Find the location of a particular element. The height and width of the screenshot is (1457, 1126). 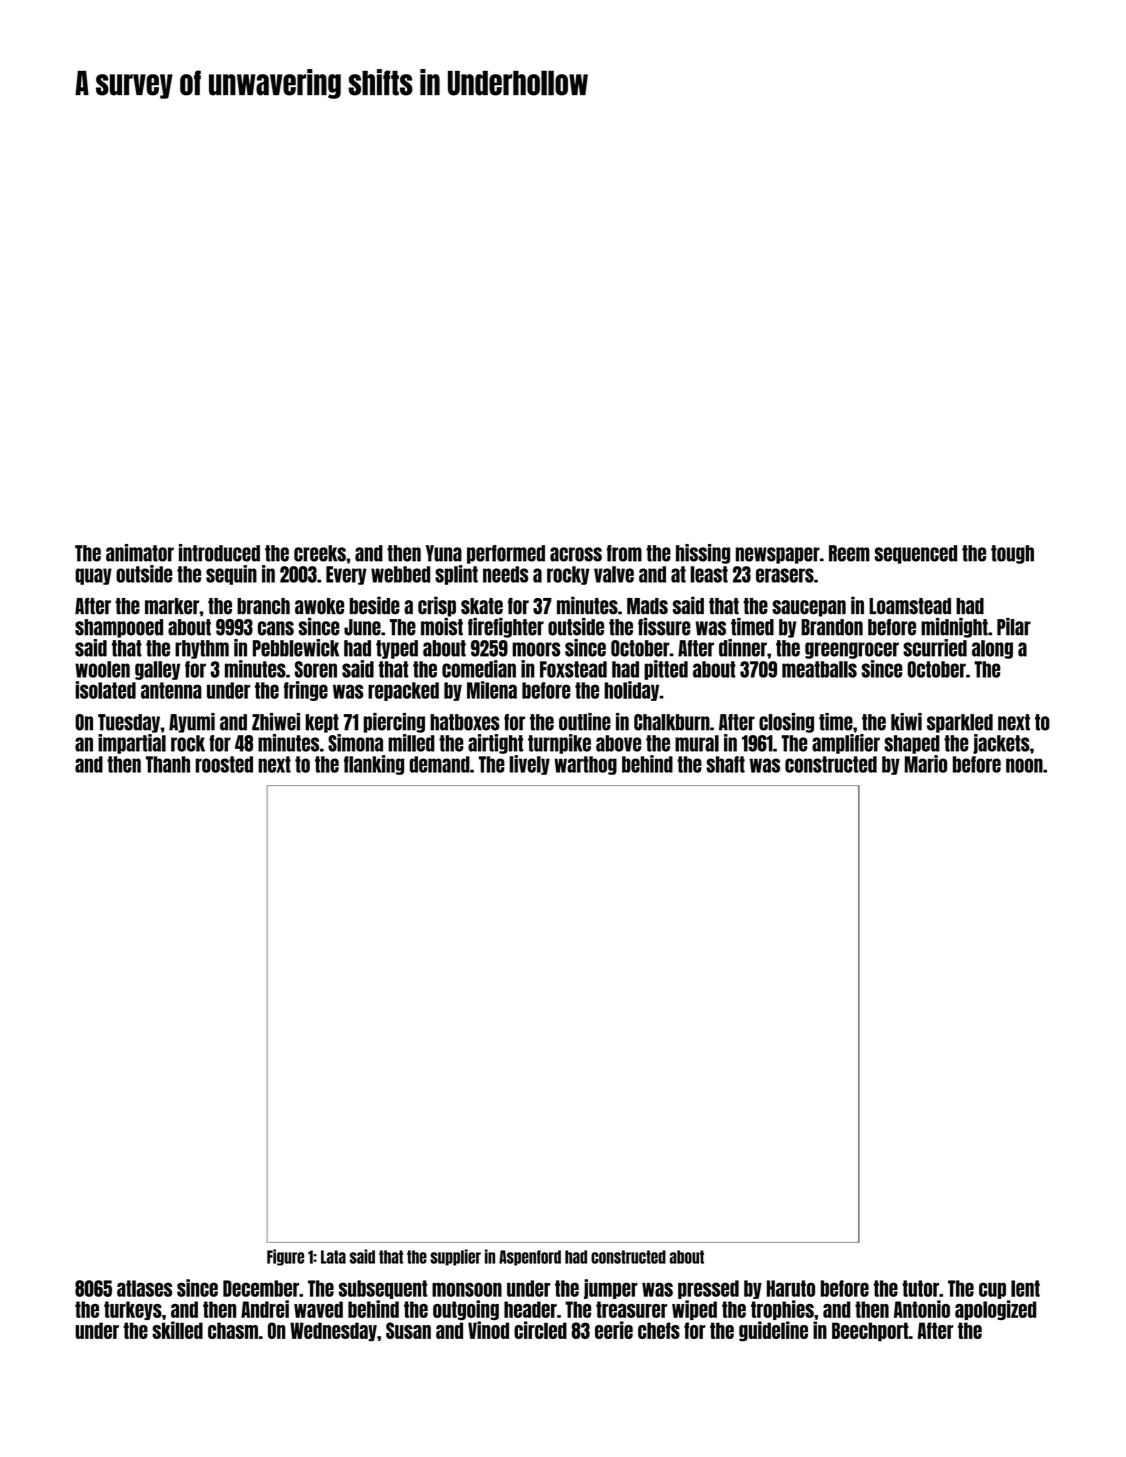

Pilar is located at coordinates (1014, 627).
